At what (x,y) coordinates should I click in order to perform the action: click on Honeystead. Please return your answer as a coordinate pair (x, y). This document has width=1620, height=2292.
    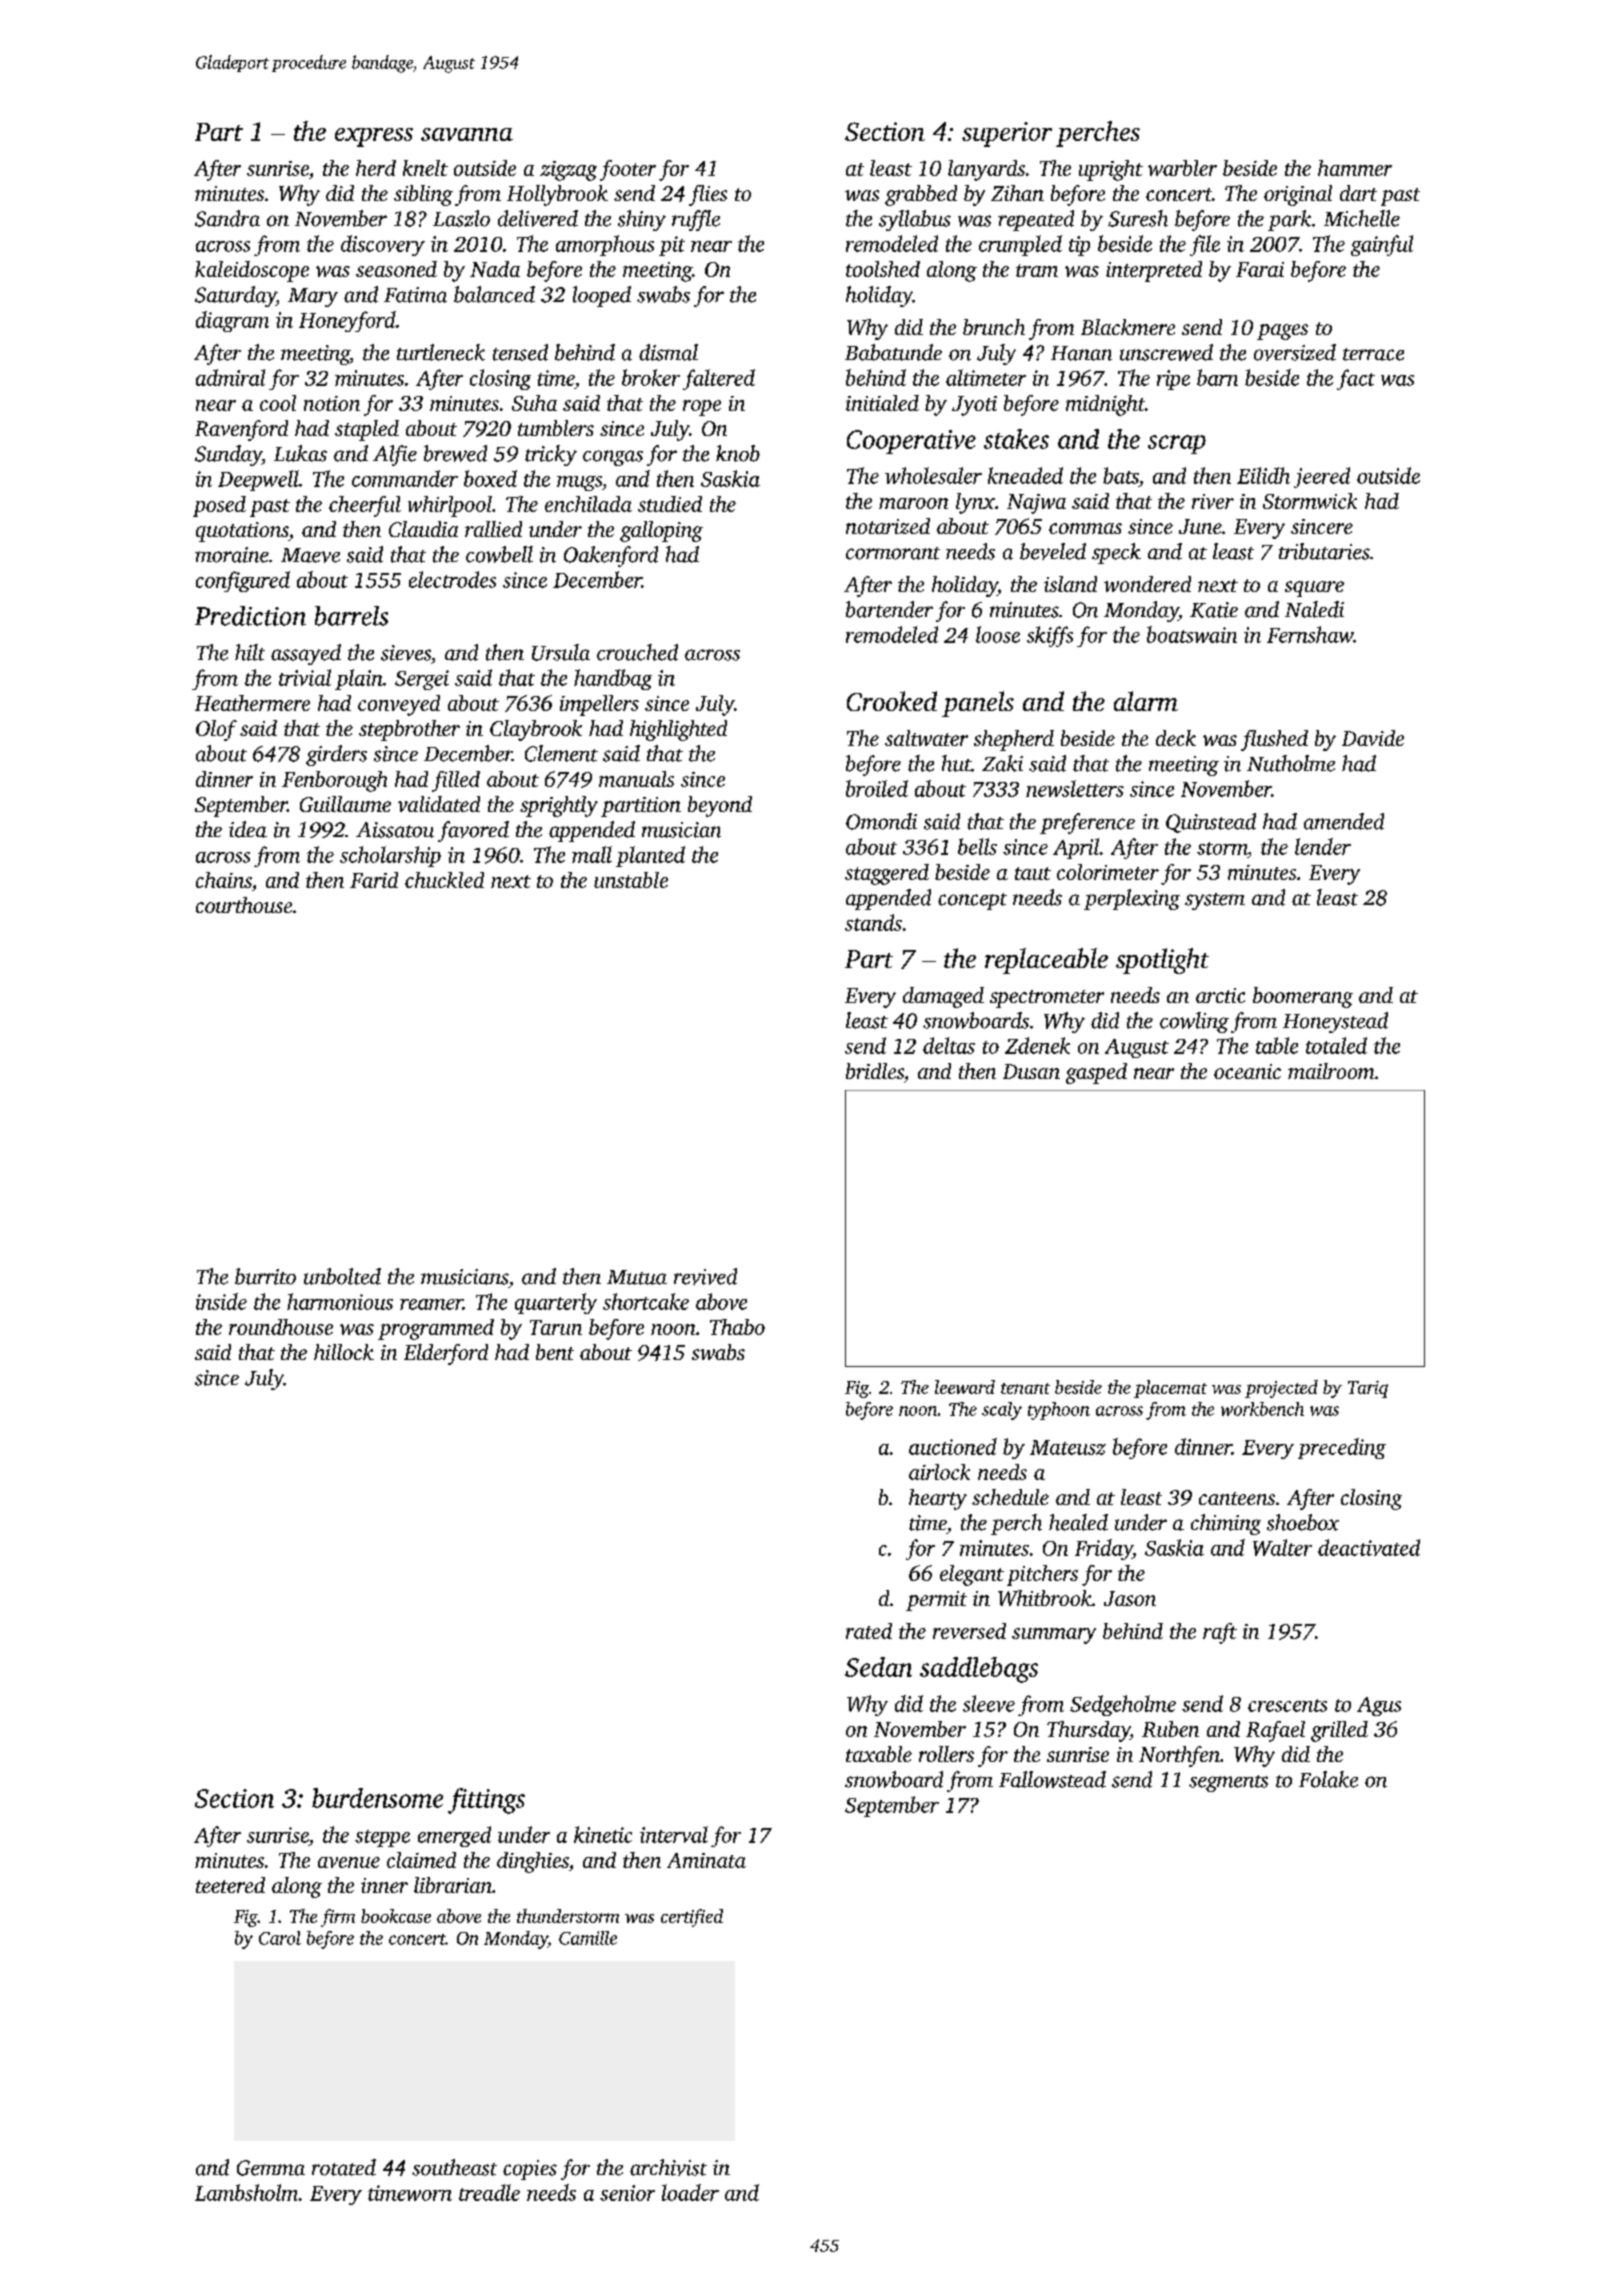
    Looking at the image, I should click on (1335, 1022).
